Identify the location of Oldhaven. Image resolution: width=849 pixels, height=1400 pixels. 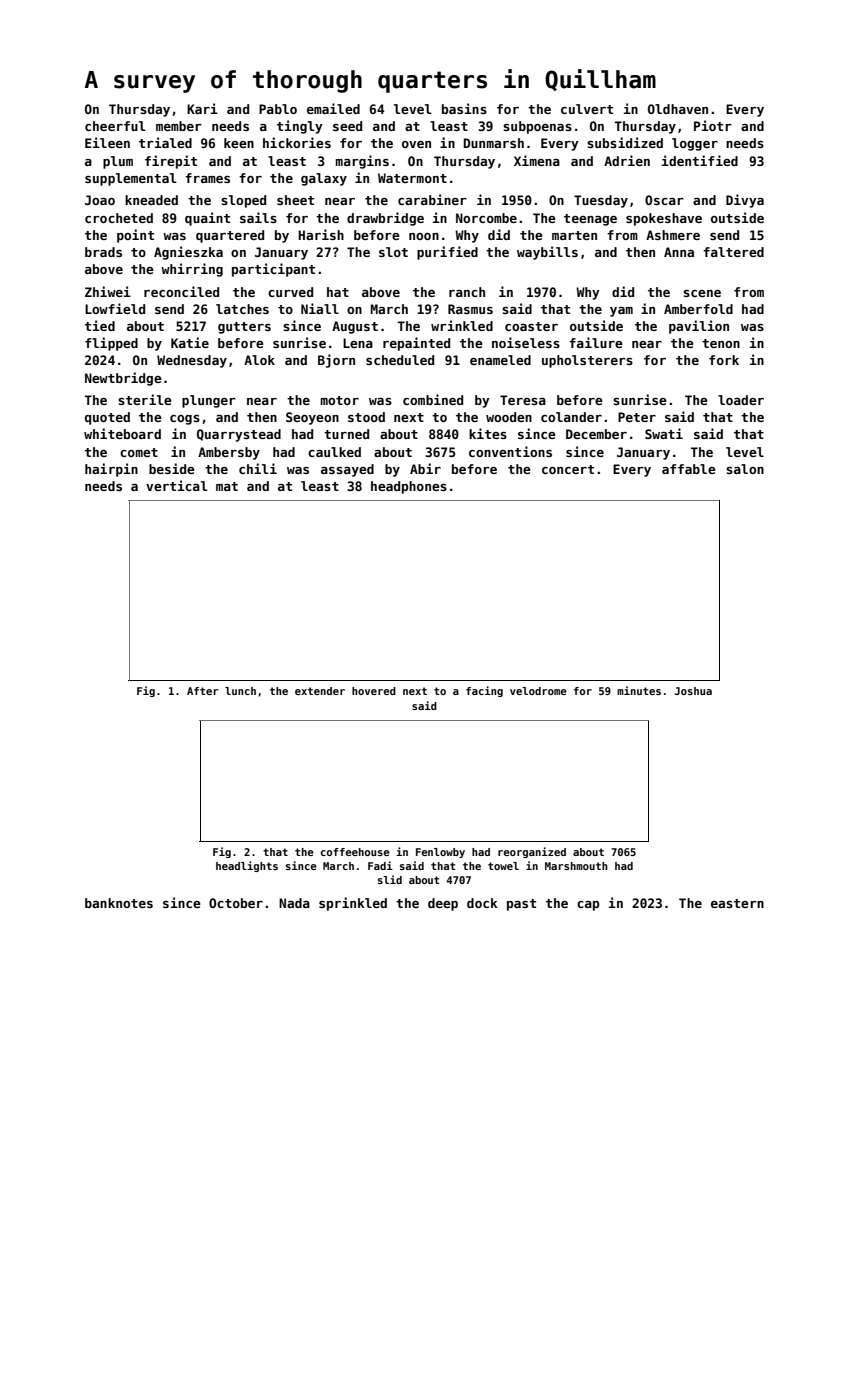
(678, 109).
